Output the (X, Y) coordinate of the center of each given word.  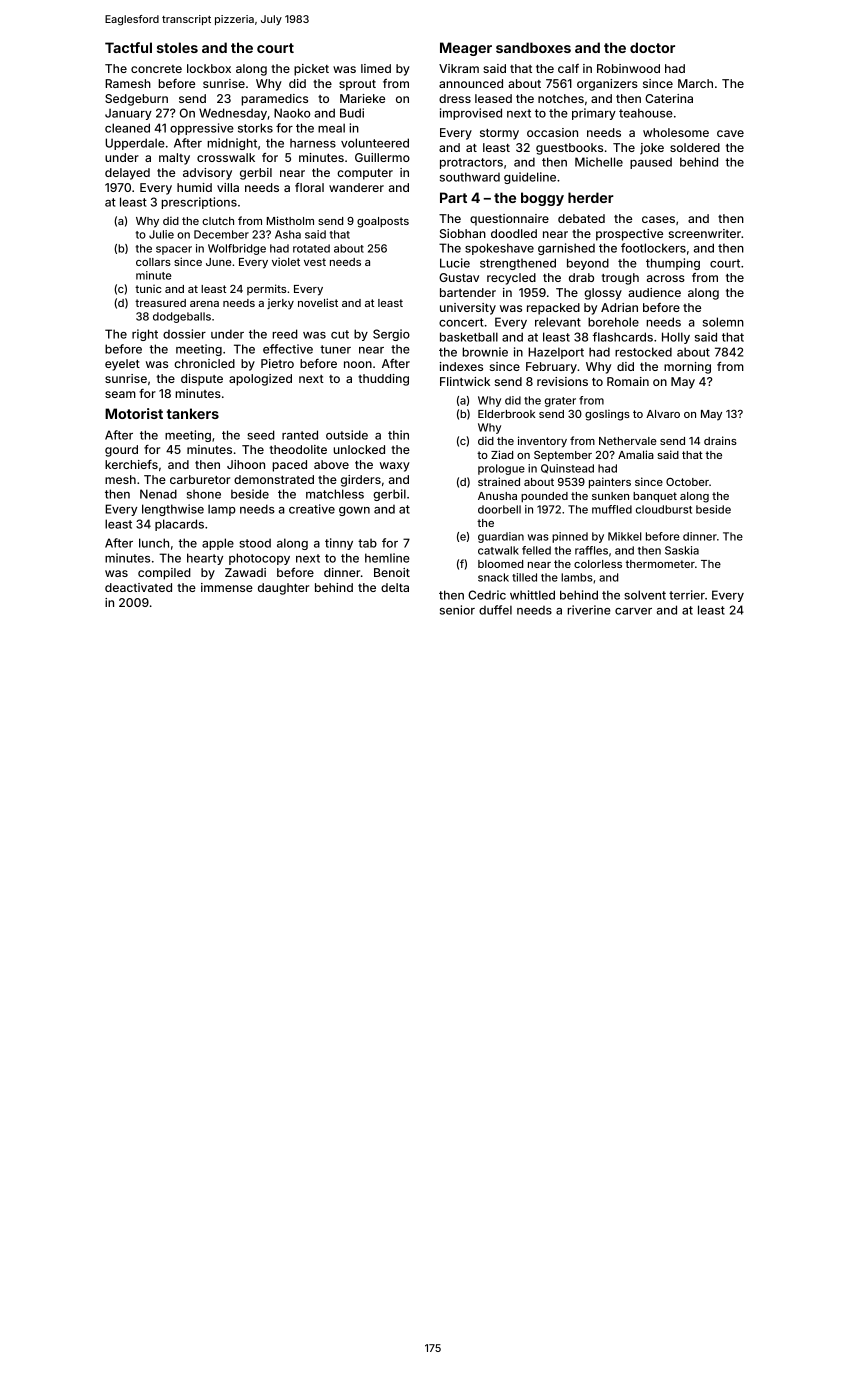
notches (561, 98)
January (128, 114)
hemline (387, 558)
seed (261, 435)
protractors (471, 163)
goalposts (383, 222)
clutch (218, 221)
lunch (154, 543)
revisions (562, 381)
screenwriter (705, 233)
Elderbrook (507, 414)
